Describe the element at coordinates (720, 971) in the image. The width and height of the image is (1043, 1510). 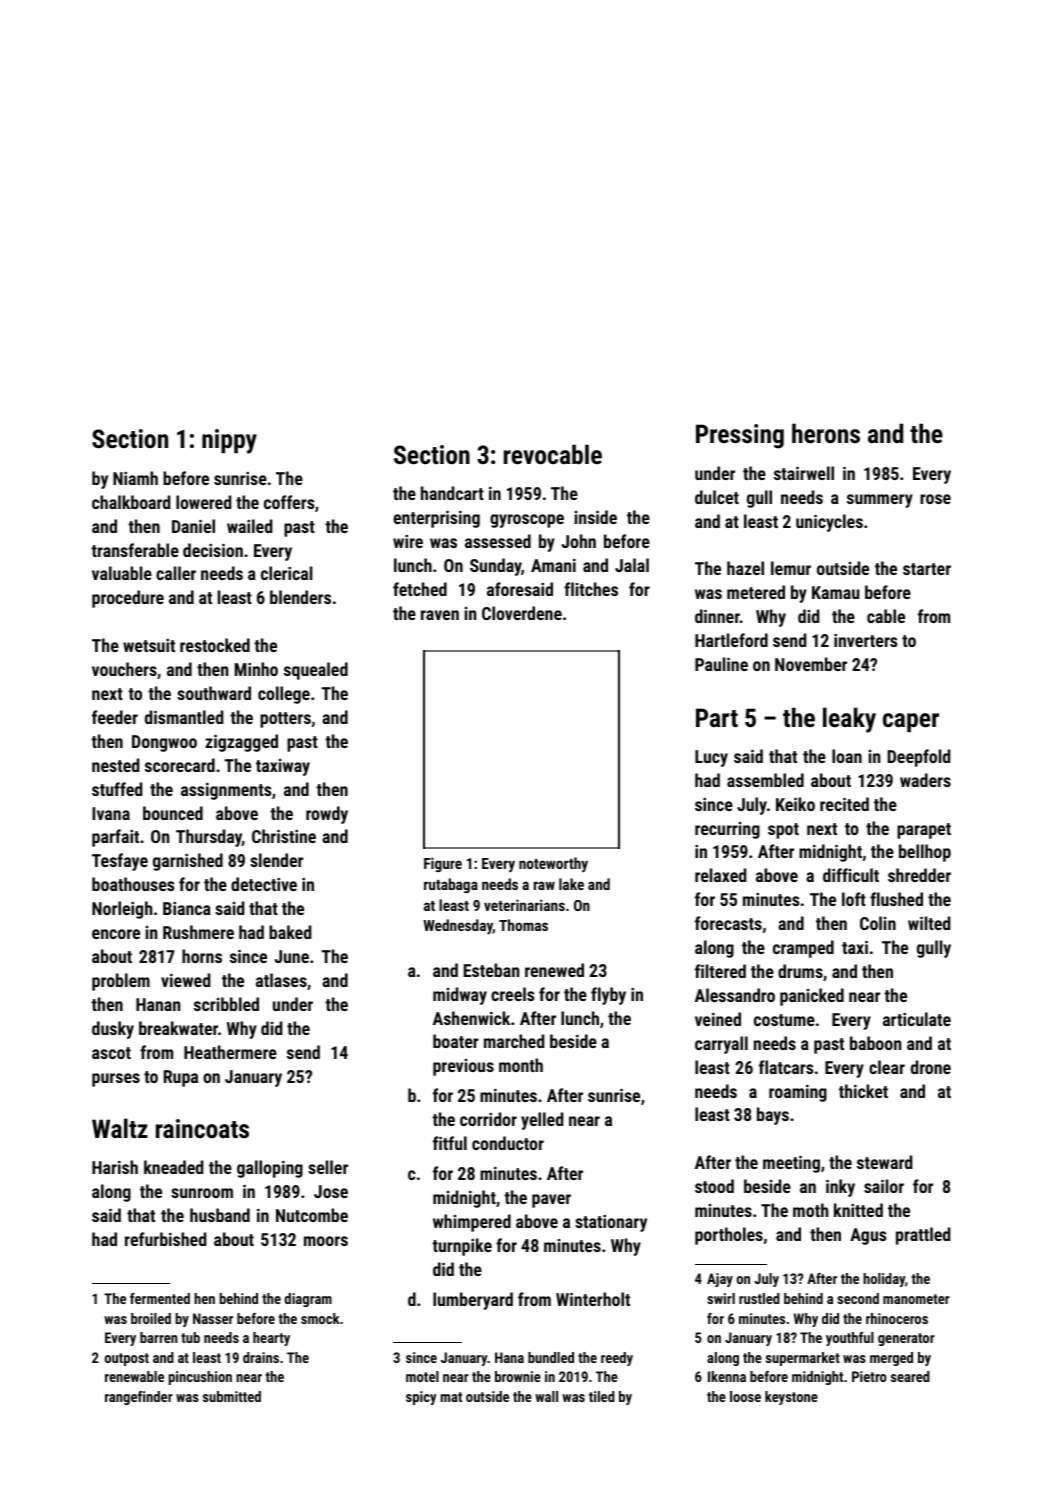
I see `filtered` at that location.
